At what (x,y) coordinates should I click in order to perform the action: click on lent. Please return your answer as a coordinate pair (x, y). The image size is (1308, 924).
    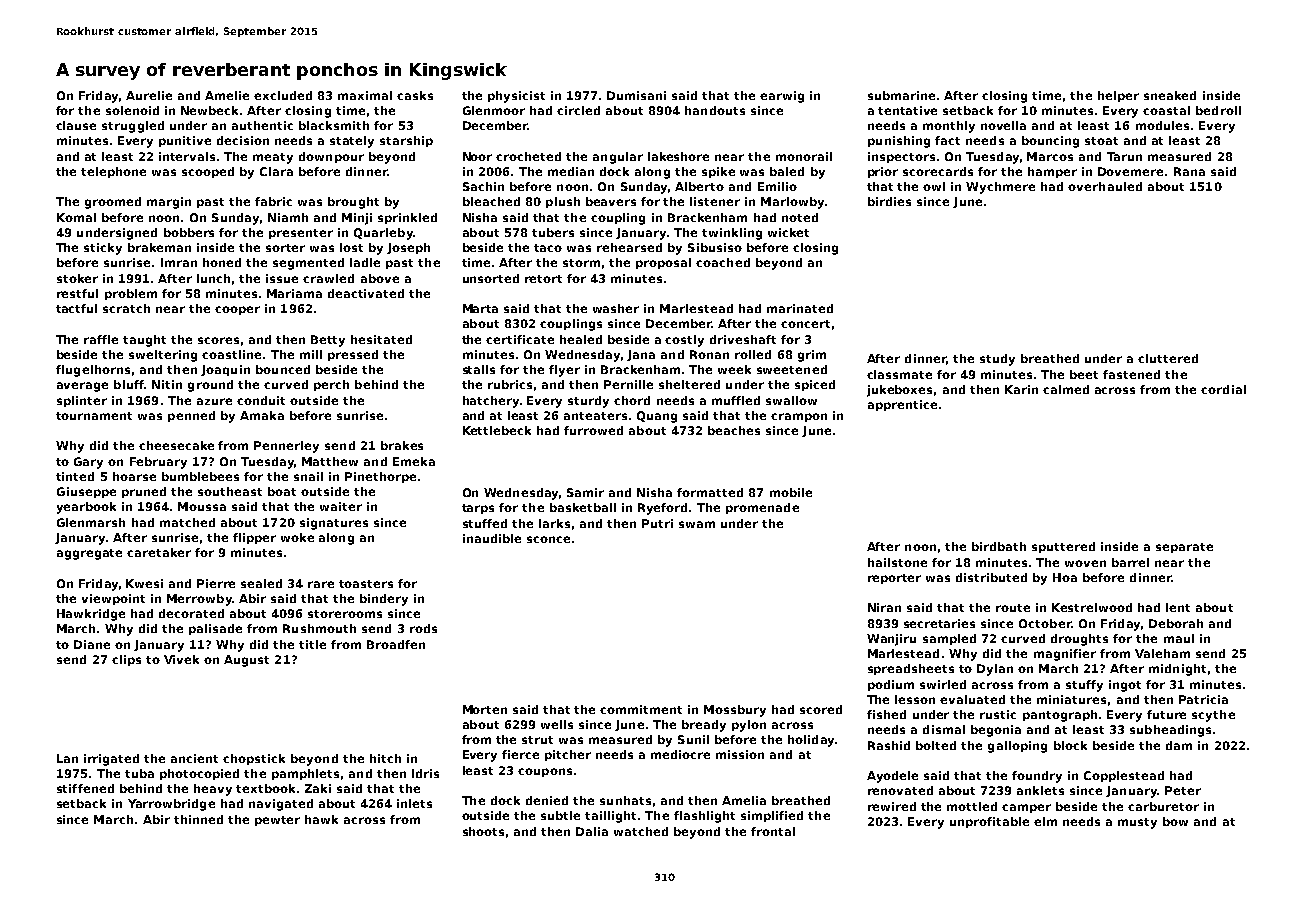
    Looking at the image, I should click on (1178, 607).
